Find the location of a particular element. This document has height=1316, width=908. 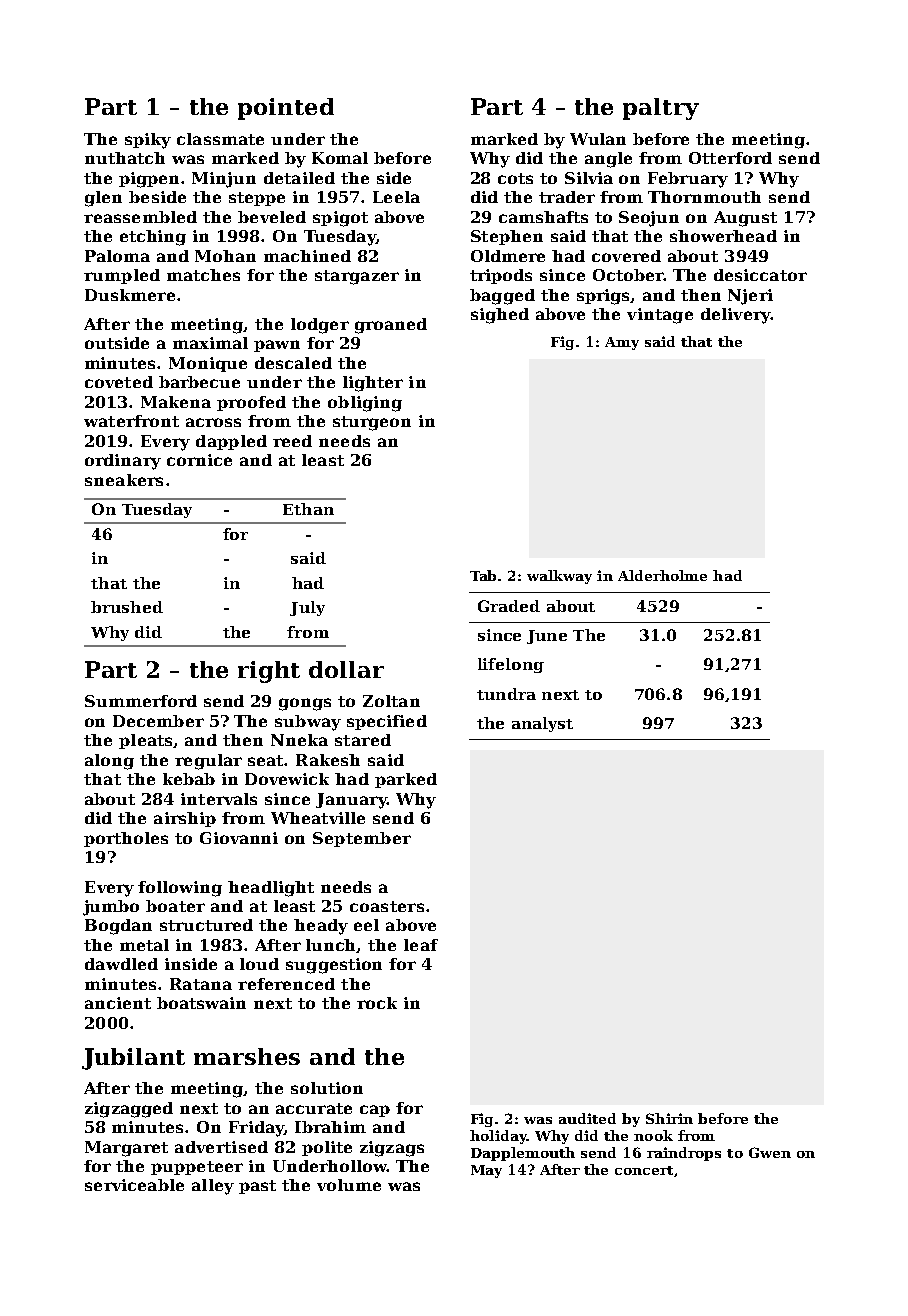

leaf is located at coordinates (421, 945).
